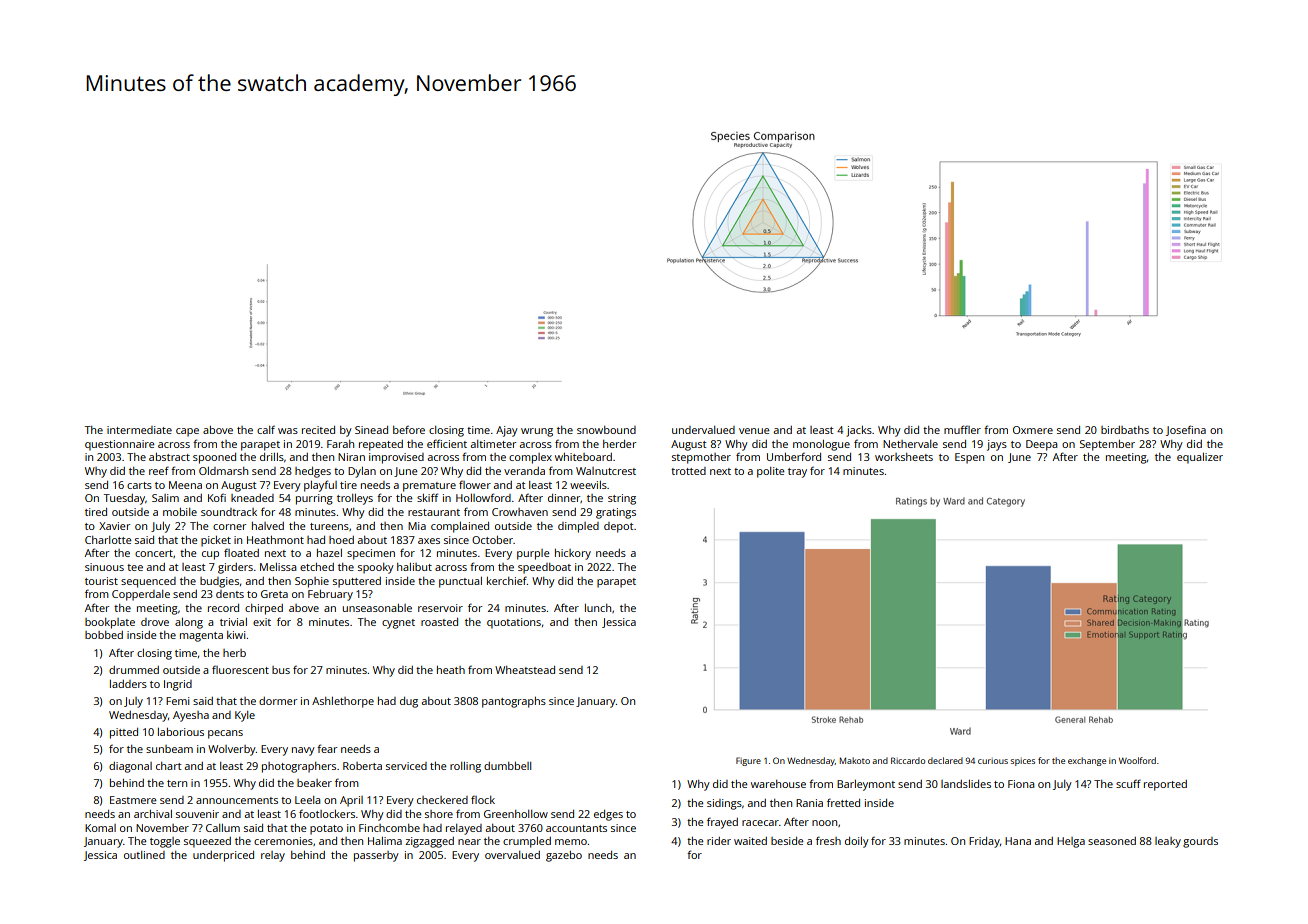 The height and width of the document is (924, 1308). What do you see at coordinates (606, 430) in the document?
I see `snowbound` at bounding box center [606, 430].
